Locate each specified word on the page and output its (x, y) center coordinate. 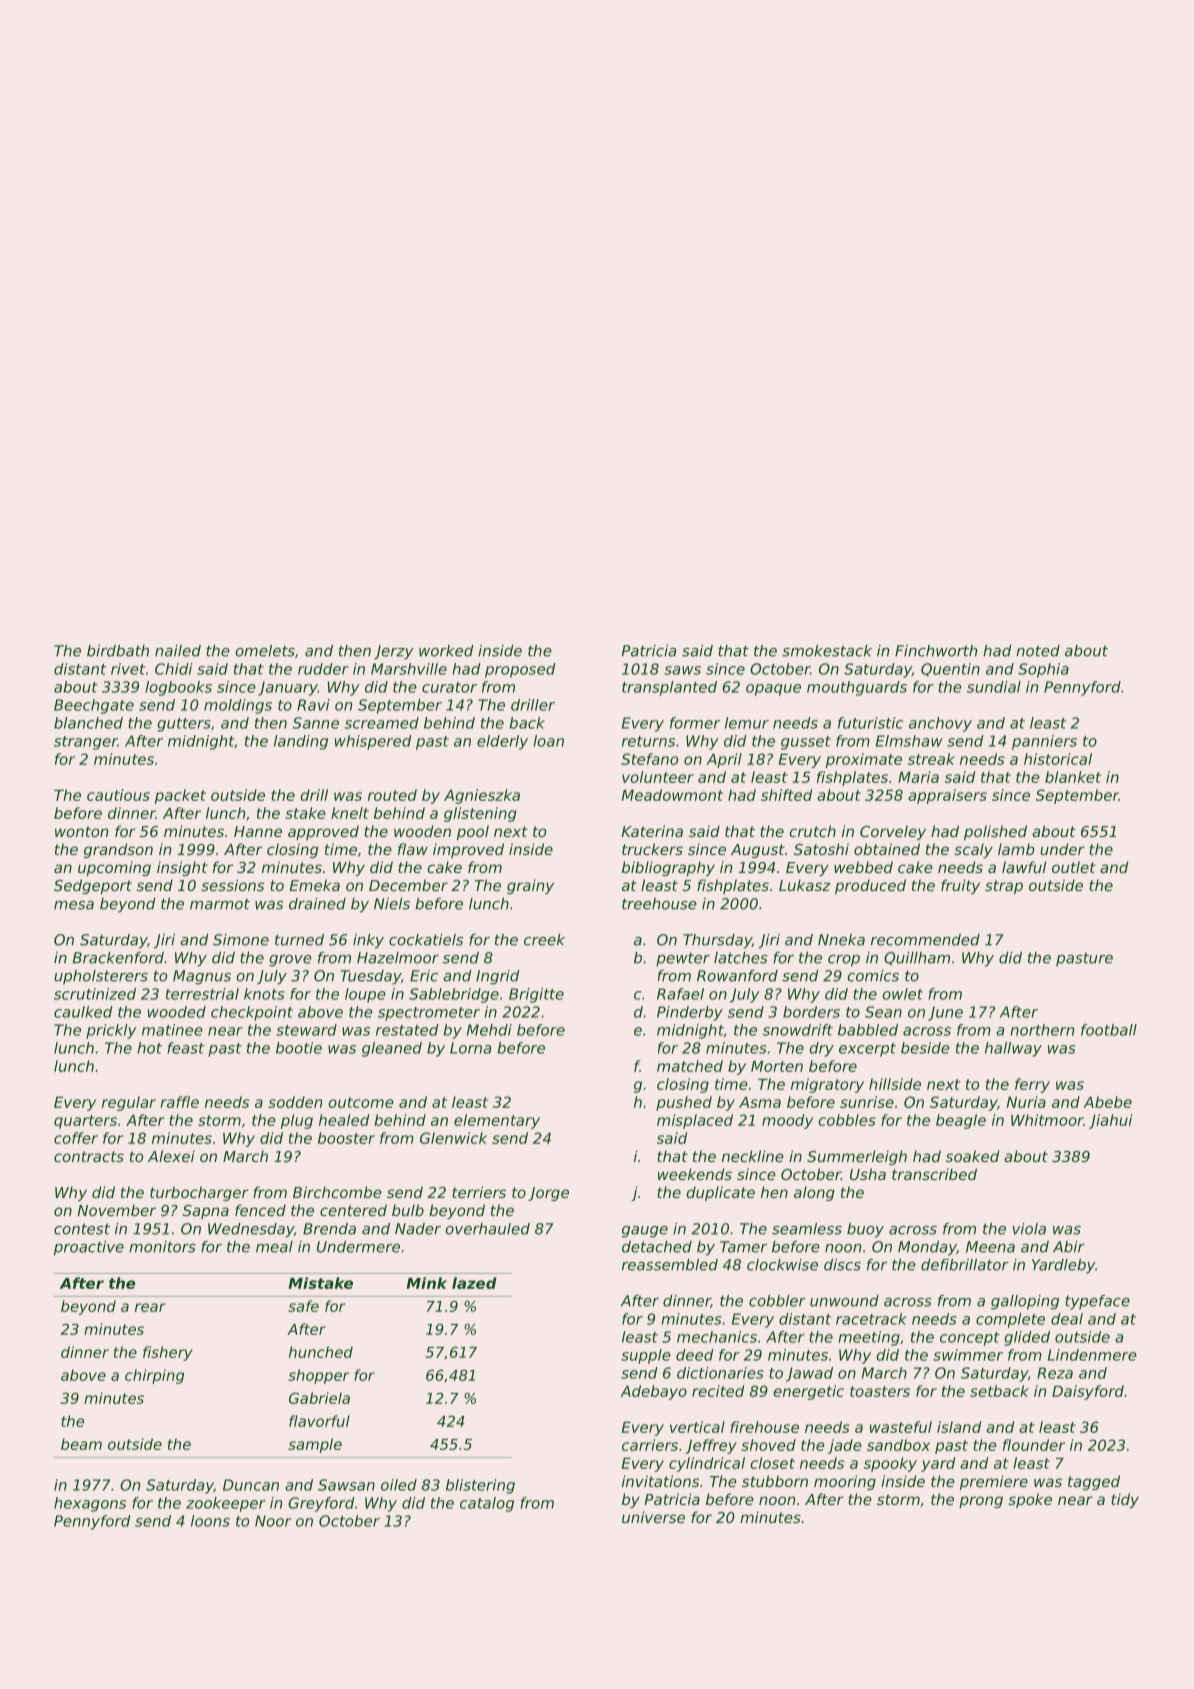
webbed (863, 867)
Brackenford (118, 958)
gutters (184, 725)
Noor (273, 1521)
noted (1038, 651)
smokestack (827, 651)
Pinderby (690, 1013)
